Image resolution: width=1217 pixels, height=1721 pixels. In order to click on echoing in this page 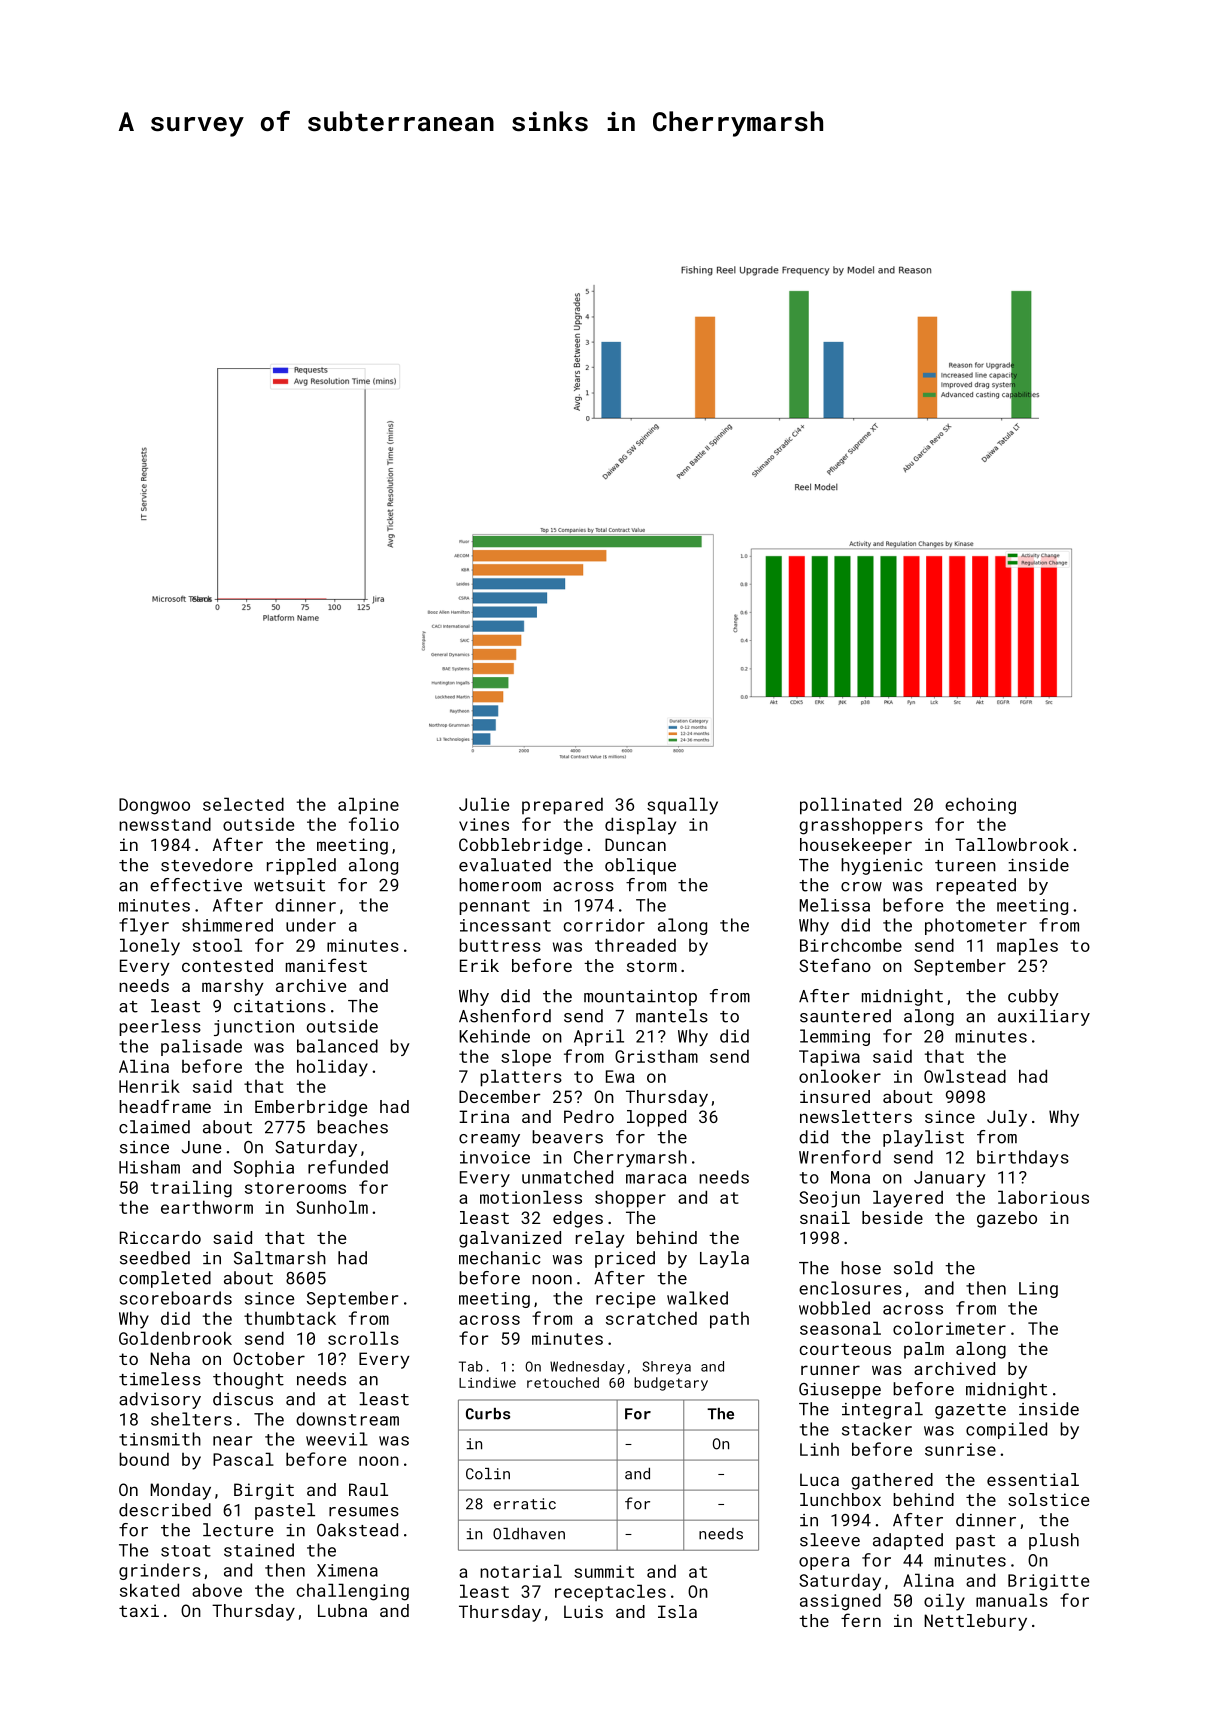, I will do `click(980, 806)`.
